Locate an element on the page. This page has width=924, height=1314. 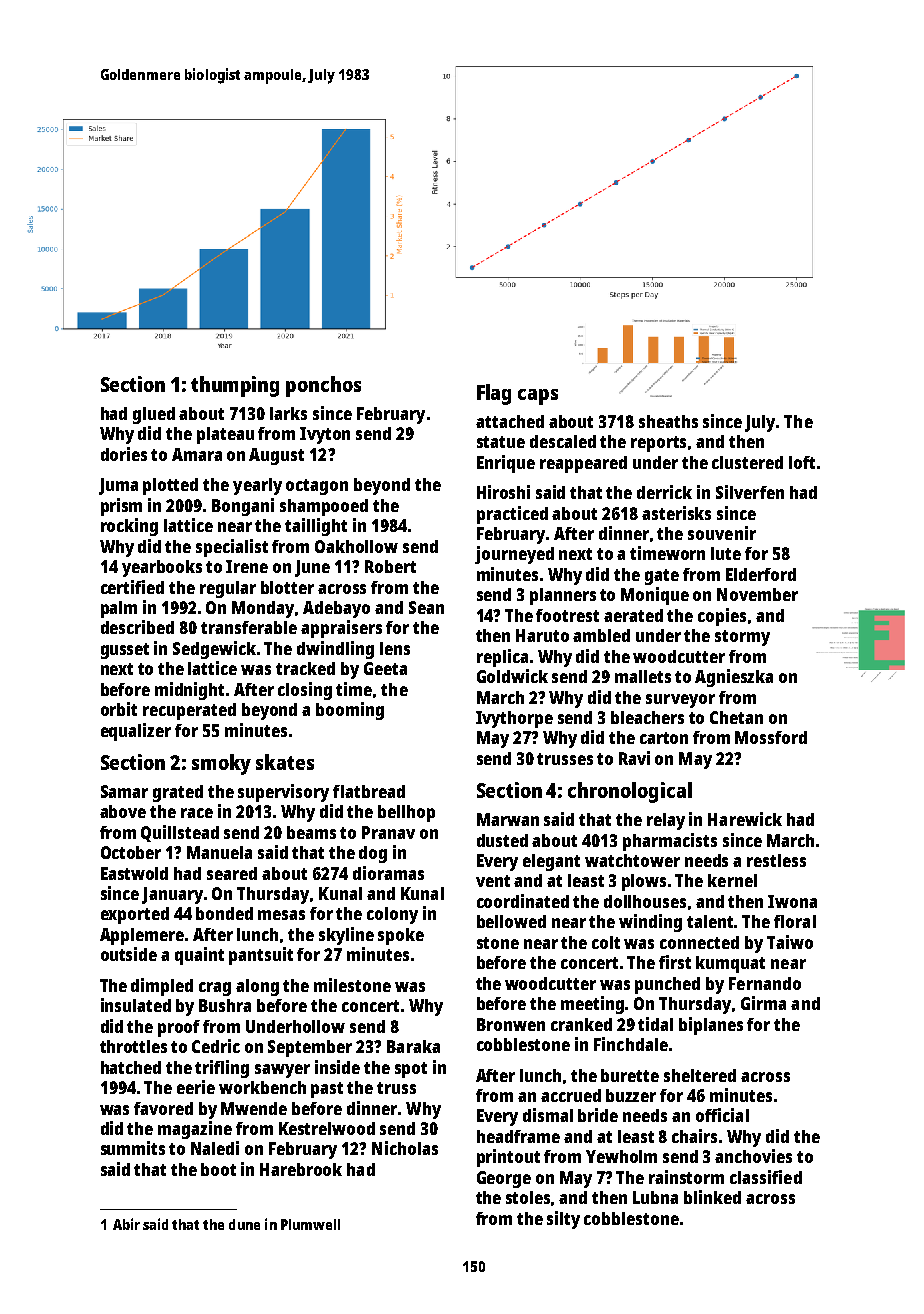
plows is located at coordinates (644, 882).
